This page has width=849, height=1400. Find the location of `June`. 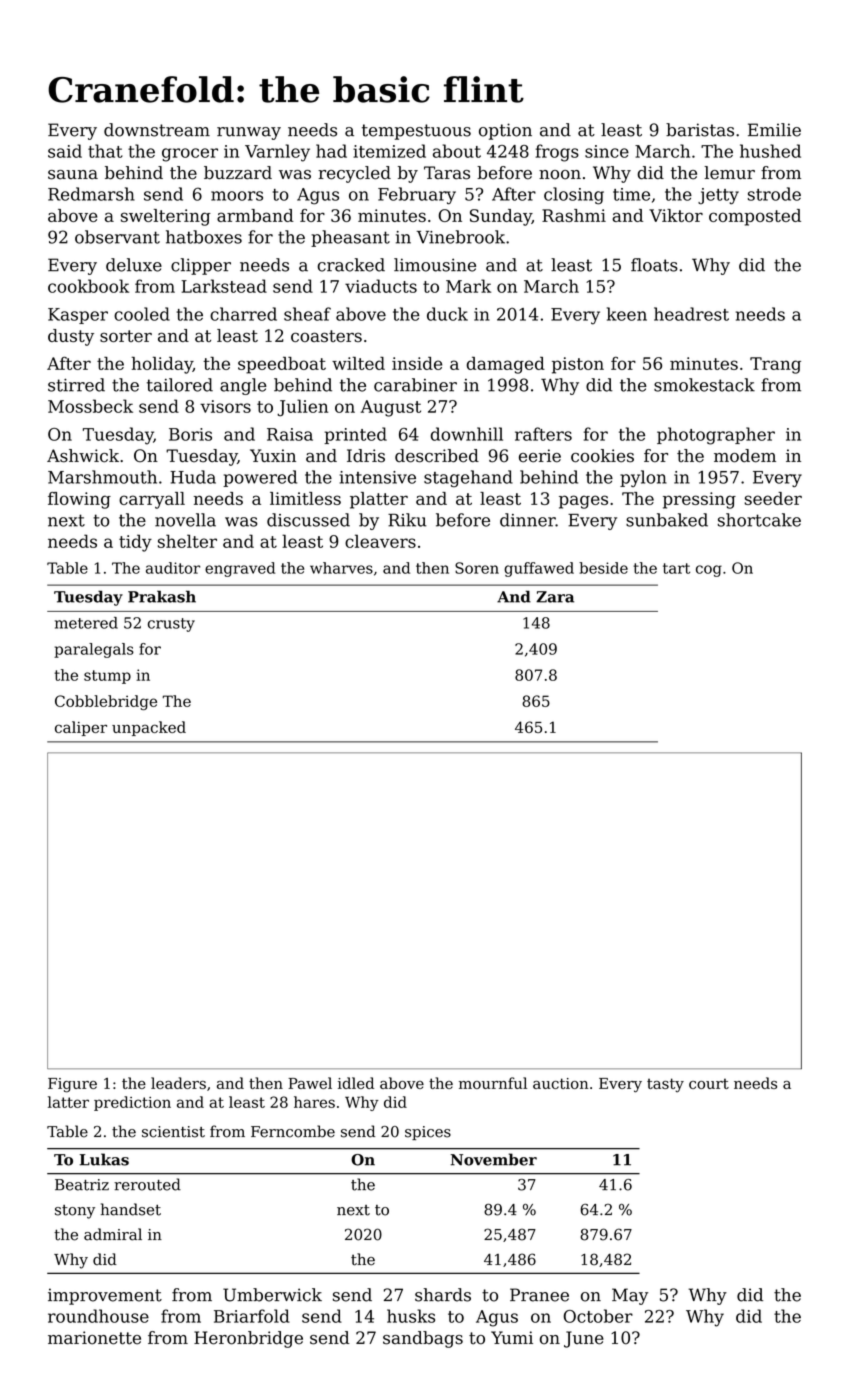

June is located at coordinates (584, 1339).
